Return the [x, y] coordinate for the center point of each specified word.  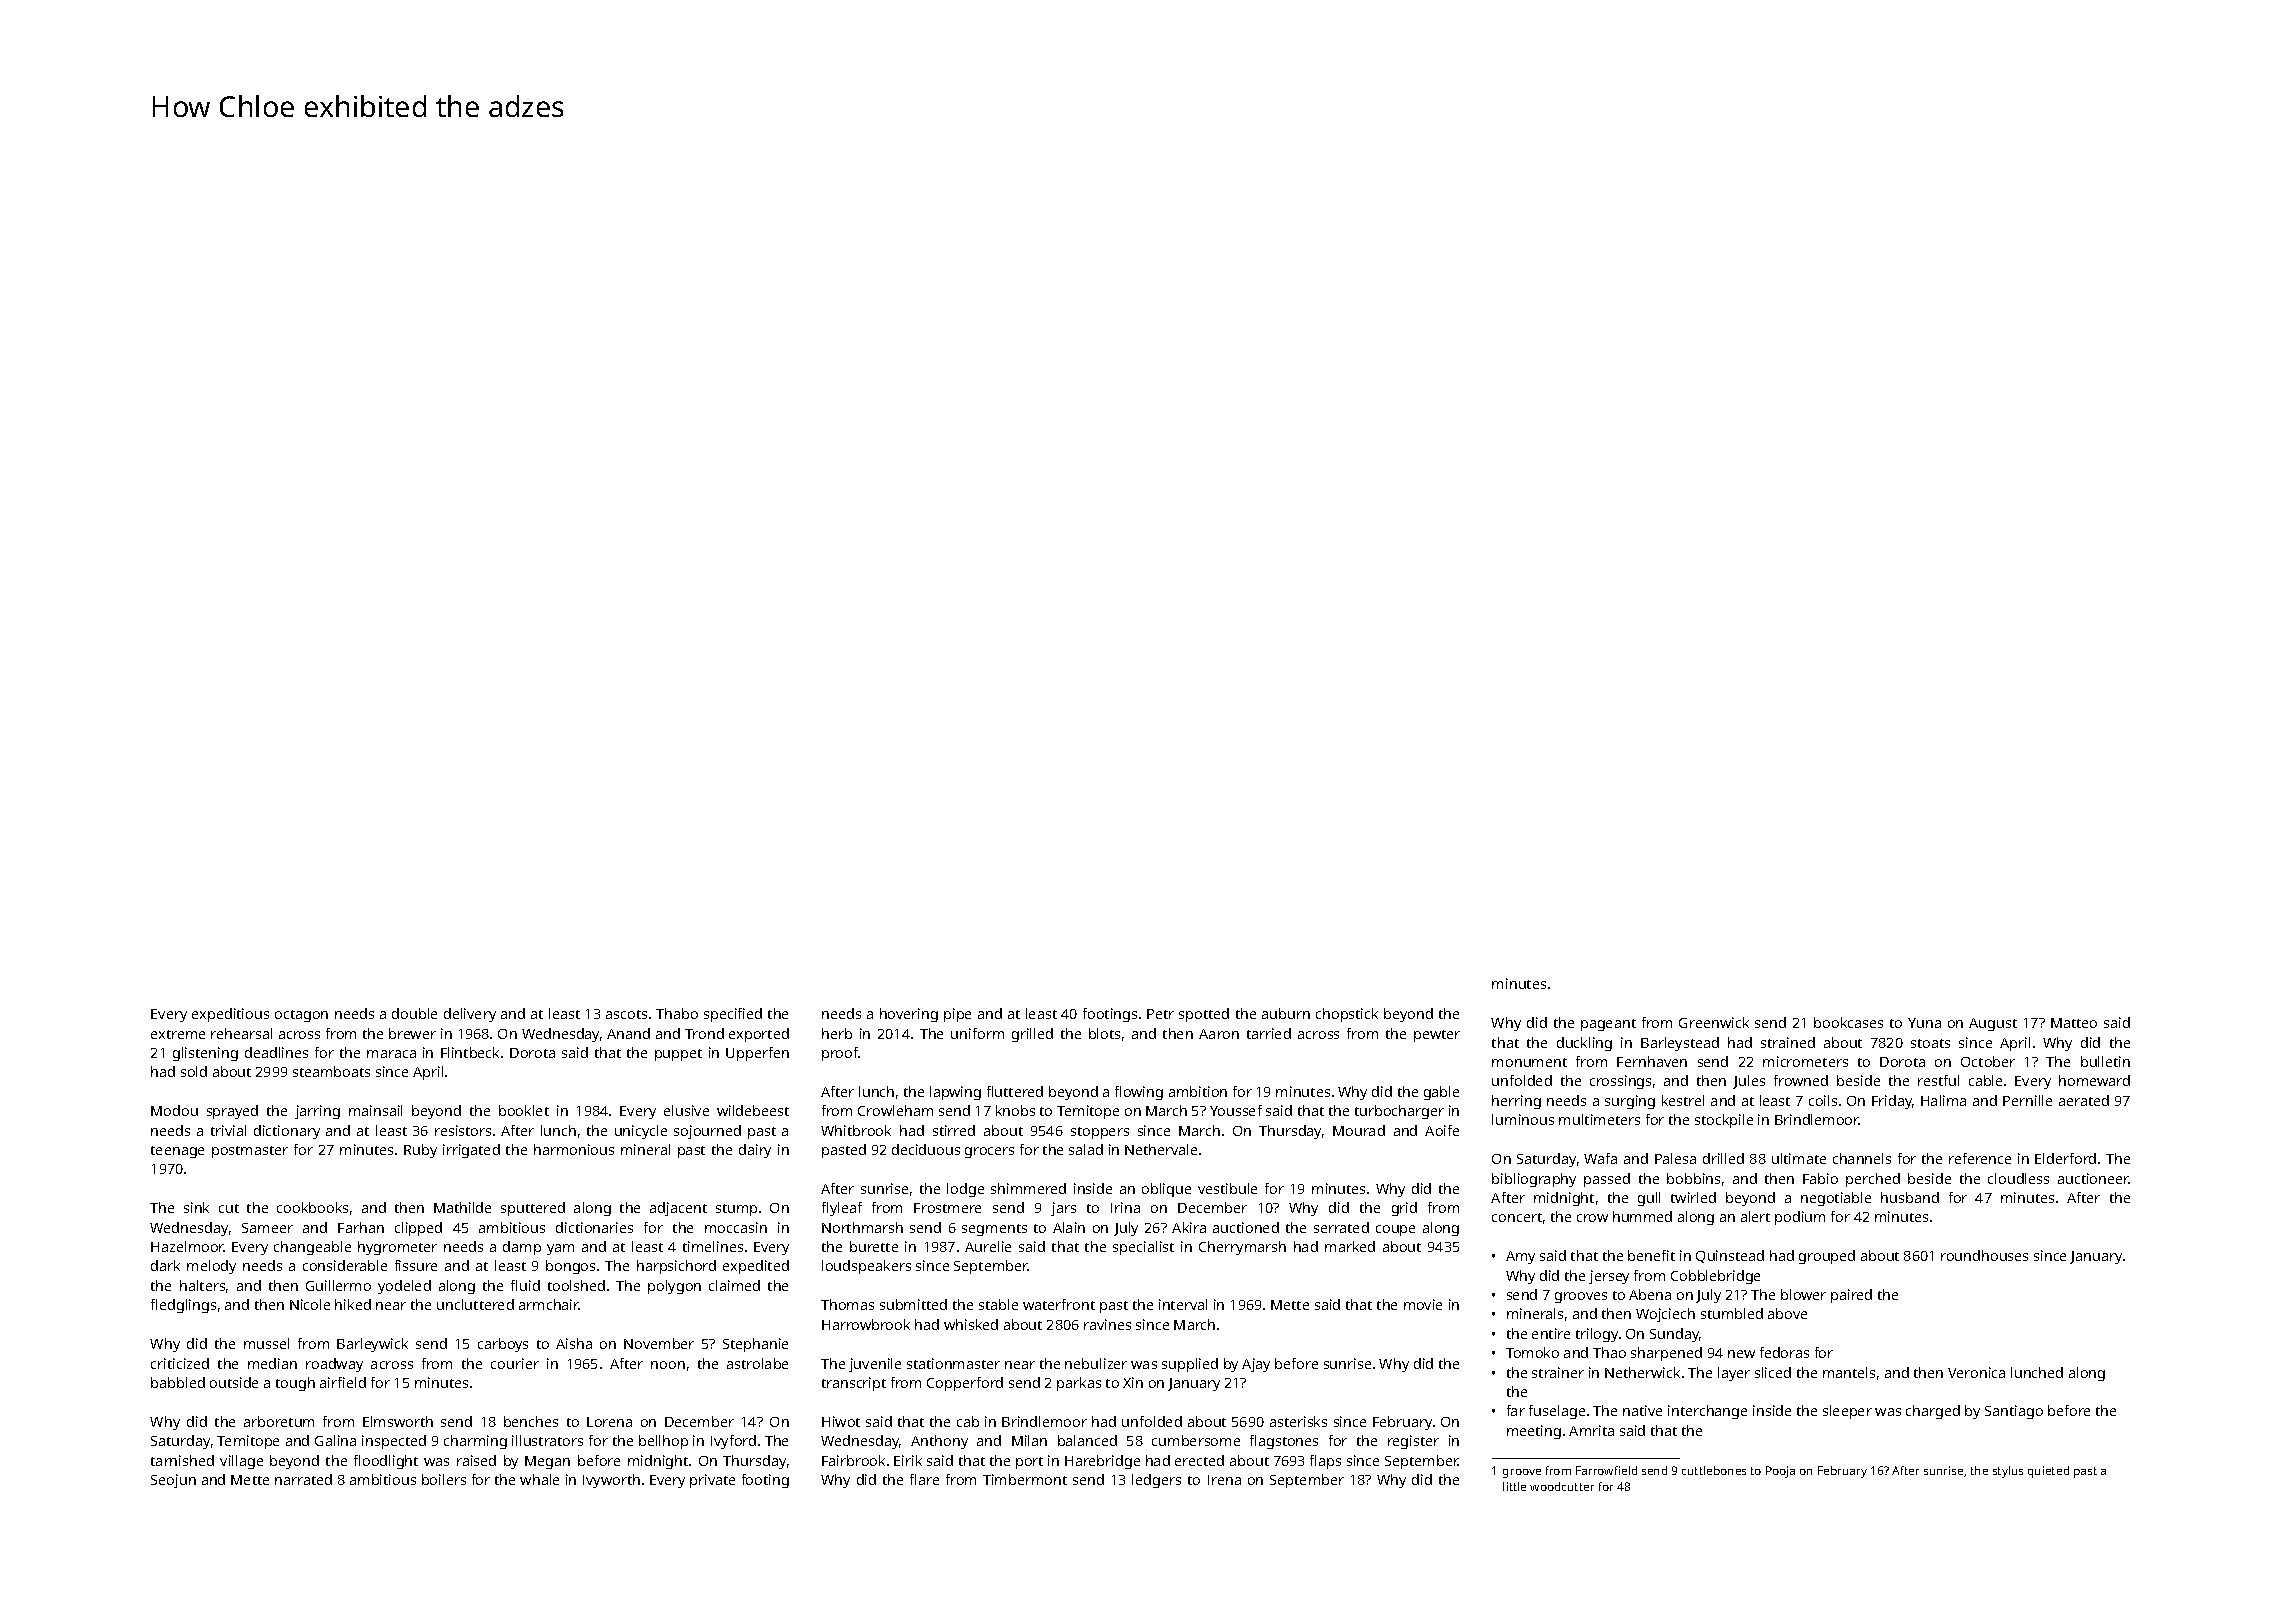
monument [1529, 1062]
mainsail [375, 1110]
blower [1803, 1294]
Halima [1943, 1100]
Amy [1520, 1257]
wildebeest [753, 1110]
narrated [303, 1479]
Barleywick [372, 1345]
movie [1423, 1304]
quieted [2048, 1472]
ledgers [1156, 1481]
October [1988, 1061]
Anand [628, 1033]
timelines [713, 1246]
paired [1851, 1296]
